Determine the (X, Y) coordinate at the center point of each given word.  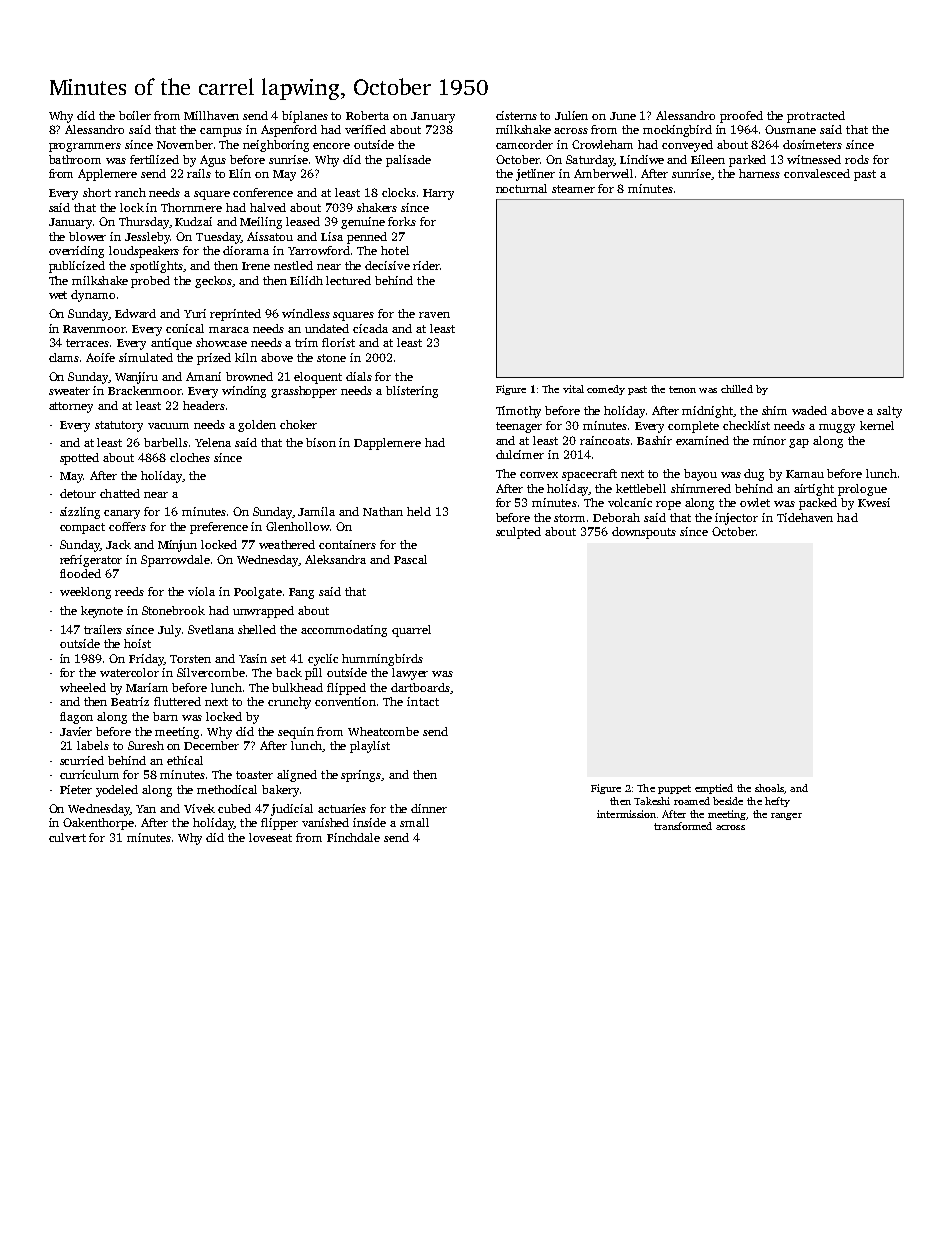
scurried (82, 760)
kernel (877, 425)
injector (736, 519)
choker (298, 424)
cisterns (516, 115)
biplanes (305, 117)
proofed (741, 117)
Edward (135, 313)
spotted (79, 459)
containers (347, 544)
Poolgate (258, 593)
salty (889, 412)
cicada (370, 328)
